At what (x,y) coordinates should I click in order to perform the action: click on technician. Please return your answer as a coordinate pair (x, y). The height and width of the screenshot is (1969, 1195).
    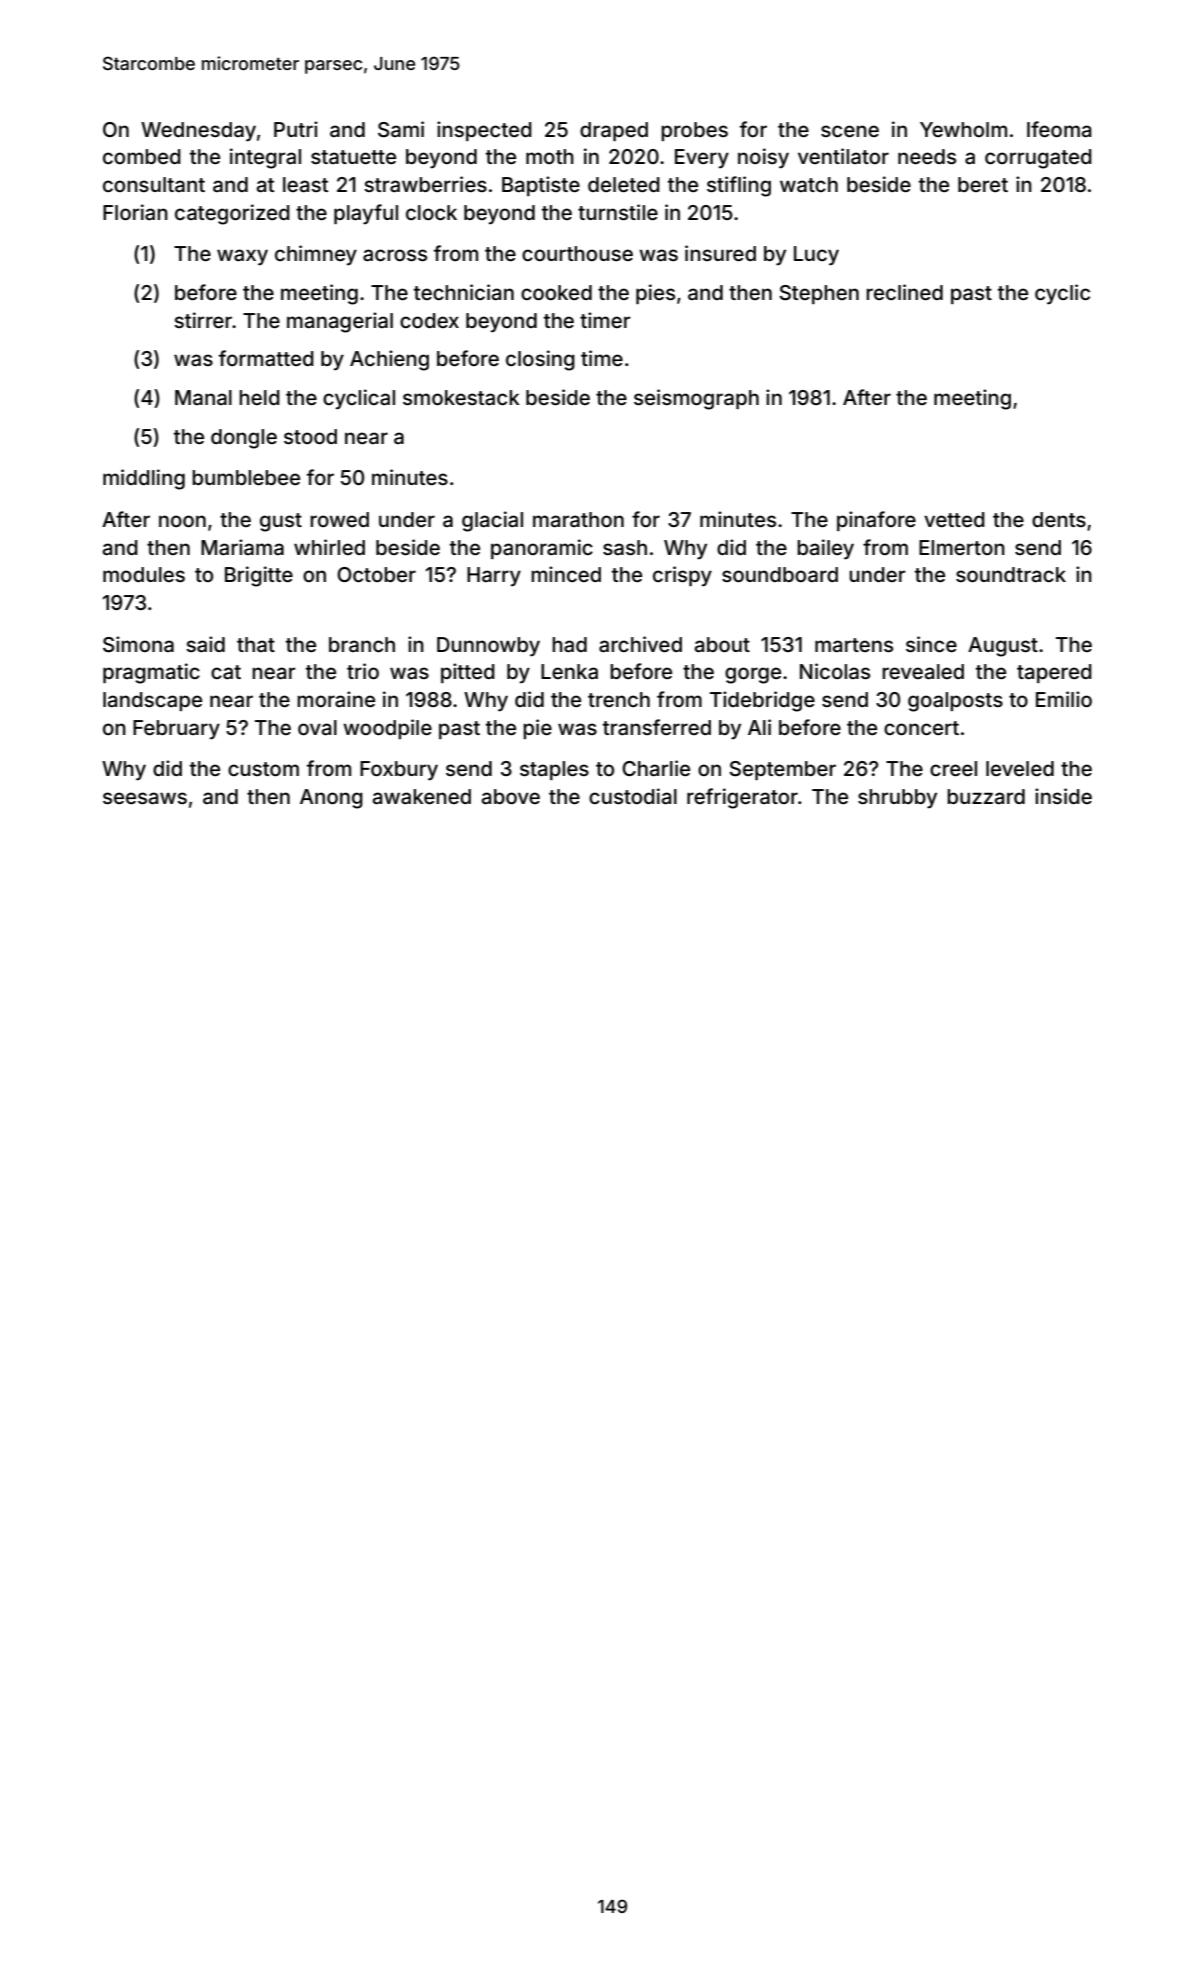
    Looking at the image, I should click on (464, 292).
